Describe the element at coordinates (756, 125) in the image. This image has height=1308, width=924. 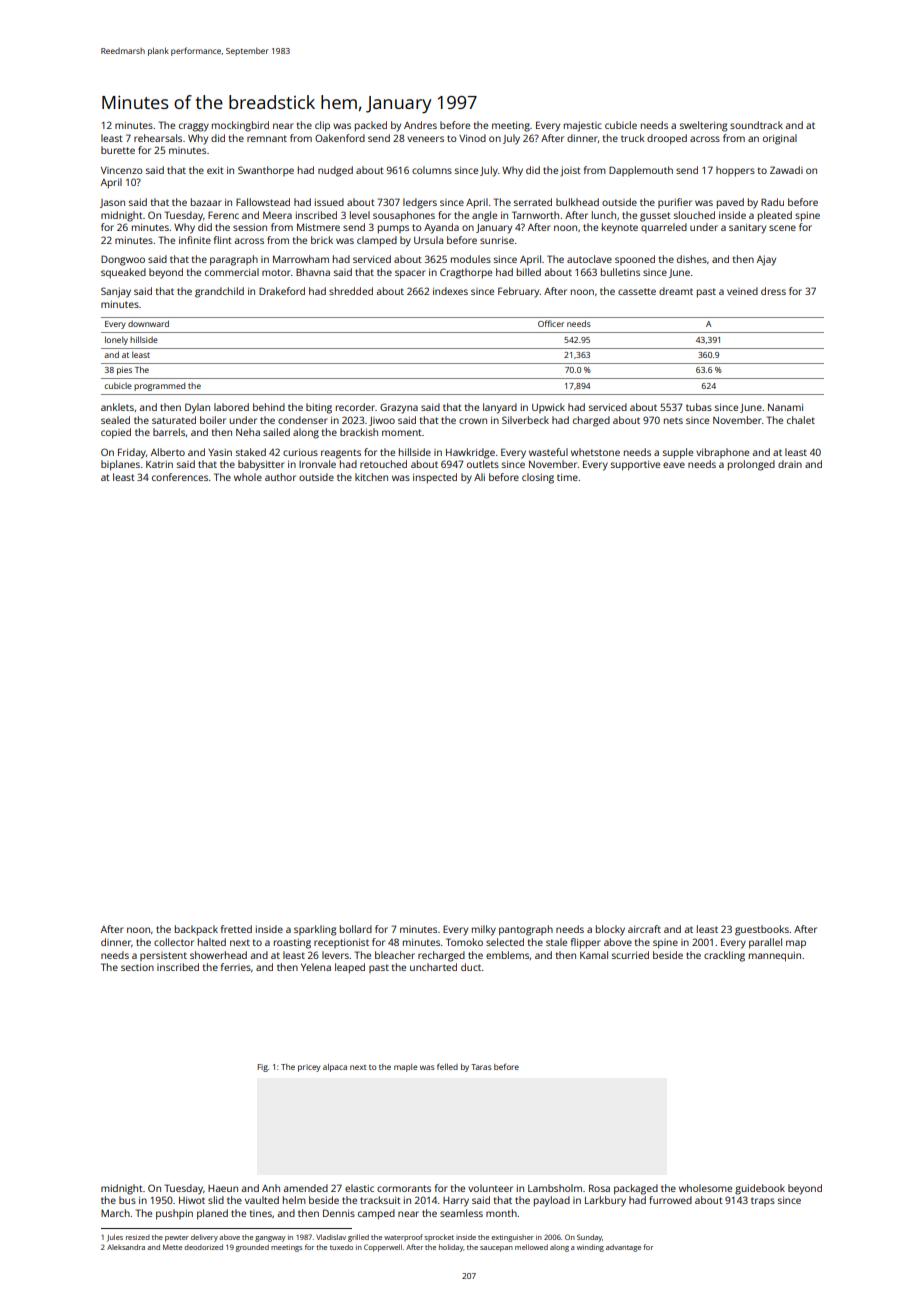
I see `soundtrack` at that location.
